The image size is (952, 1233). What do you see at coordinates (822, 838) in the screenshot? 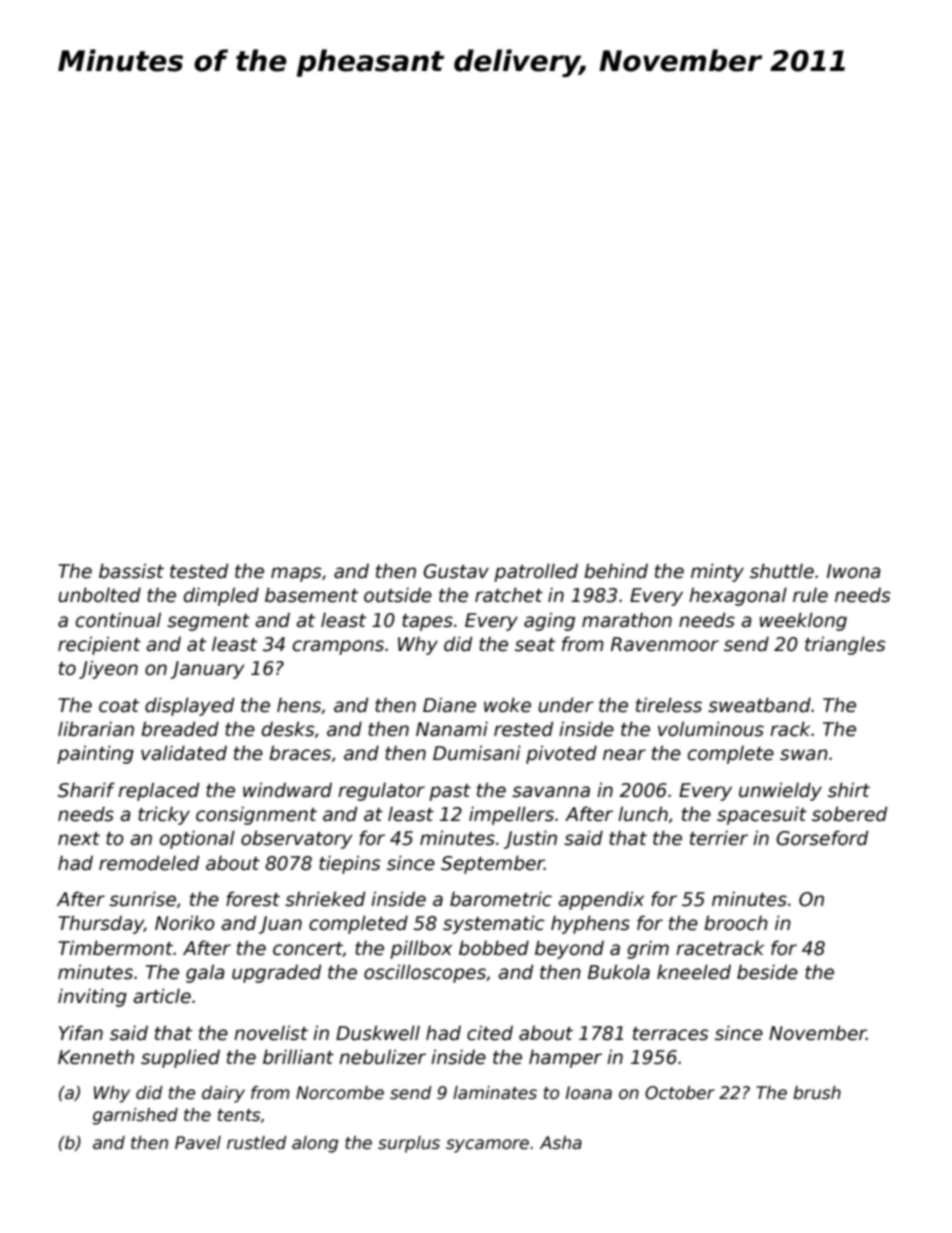
I see `Gorseford` at bounding box center [822, 838].
